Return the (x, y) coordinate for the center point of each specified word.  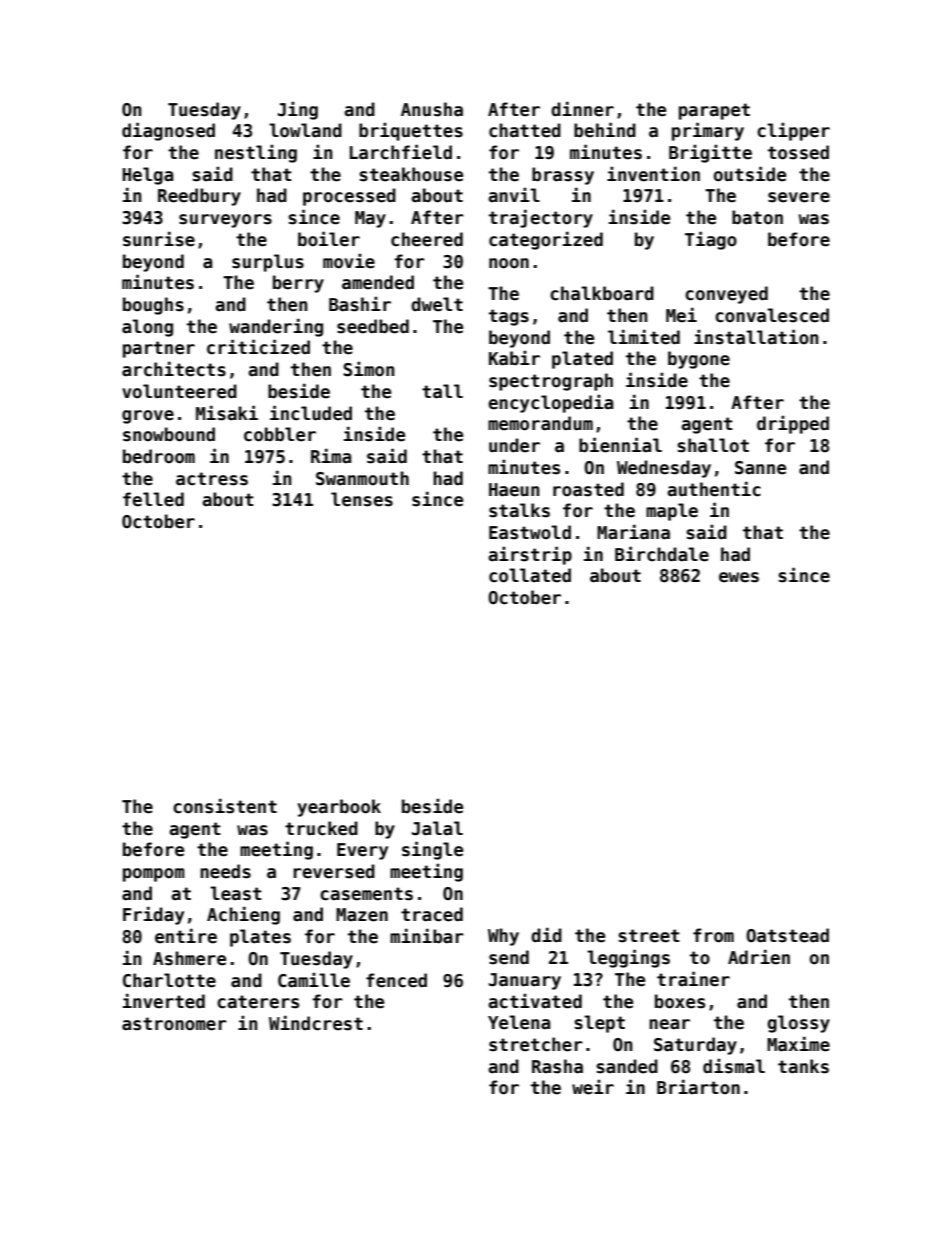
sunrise (159, 239)
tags (509, 317)
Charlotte (169, 980)
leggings (628, 958)
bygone (699, 360)
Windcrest (316, 1023)
